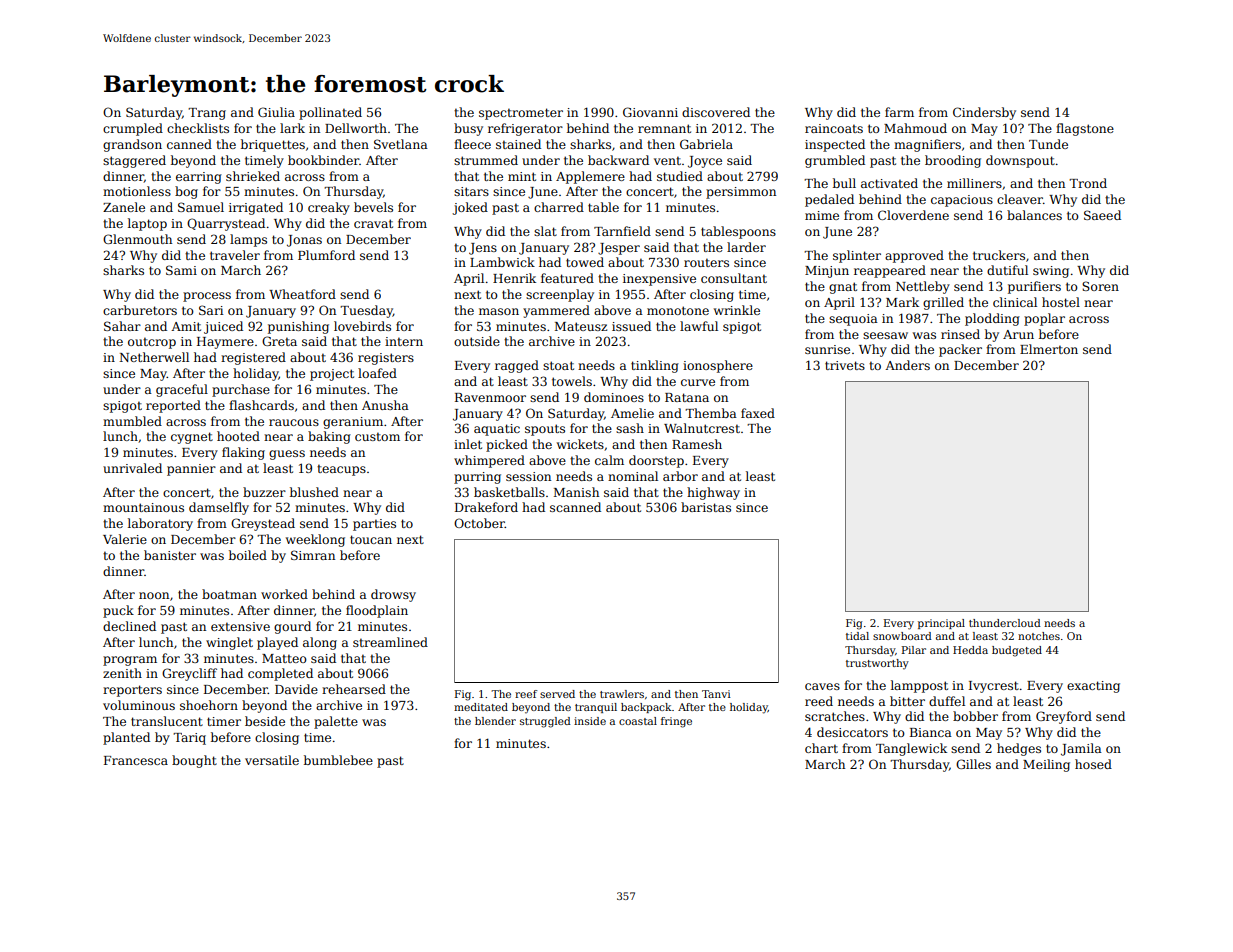 This document has height=952, width=1233. I want to click on unrivaled, so click(132, 468).
